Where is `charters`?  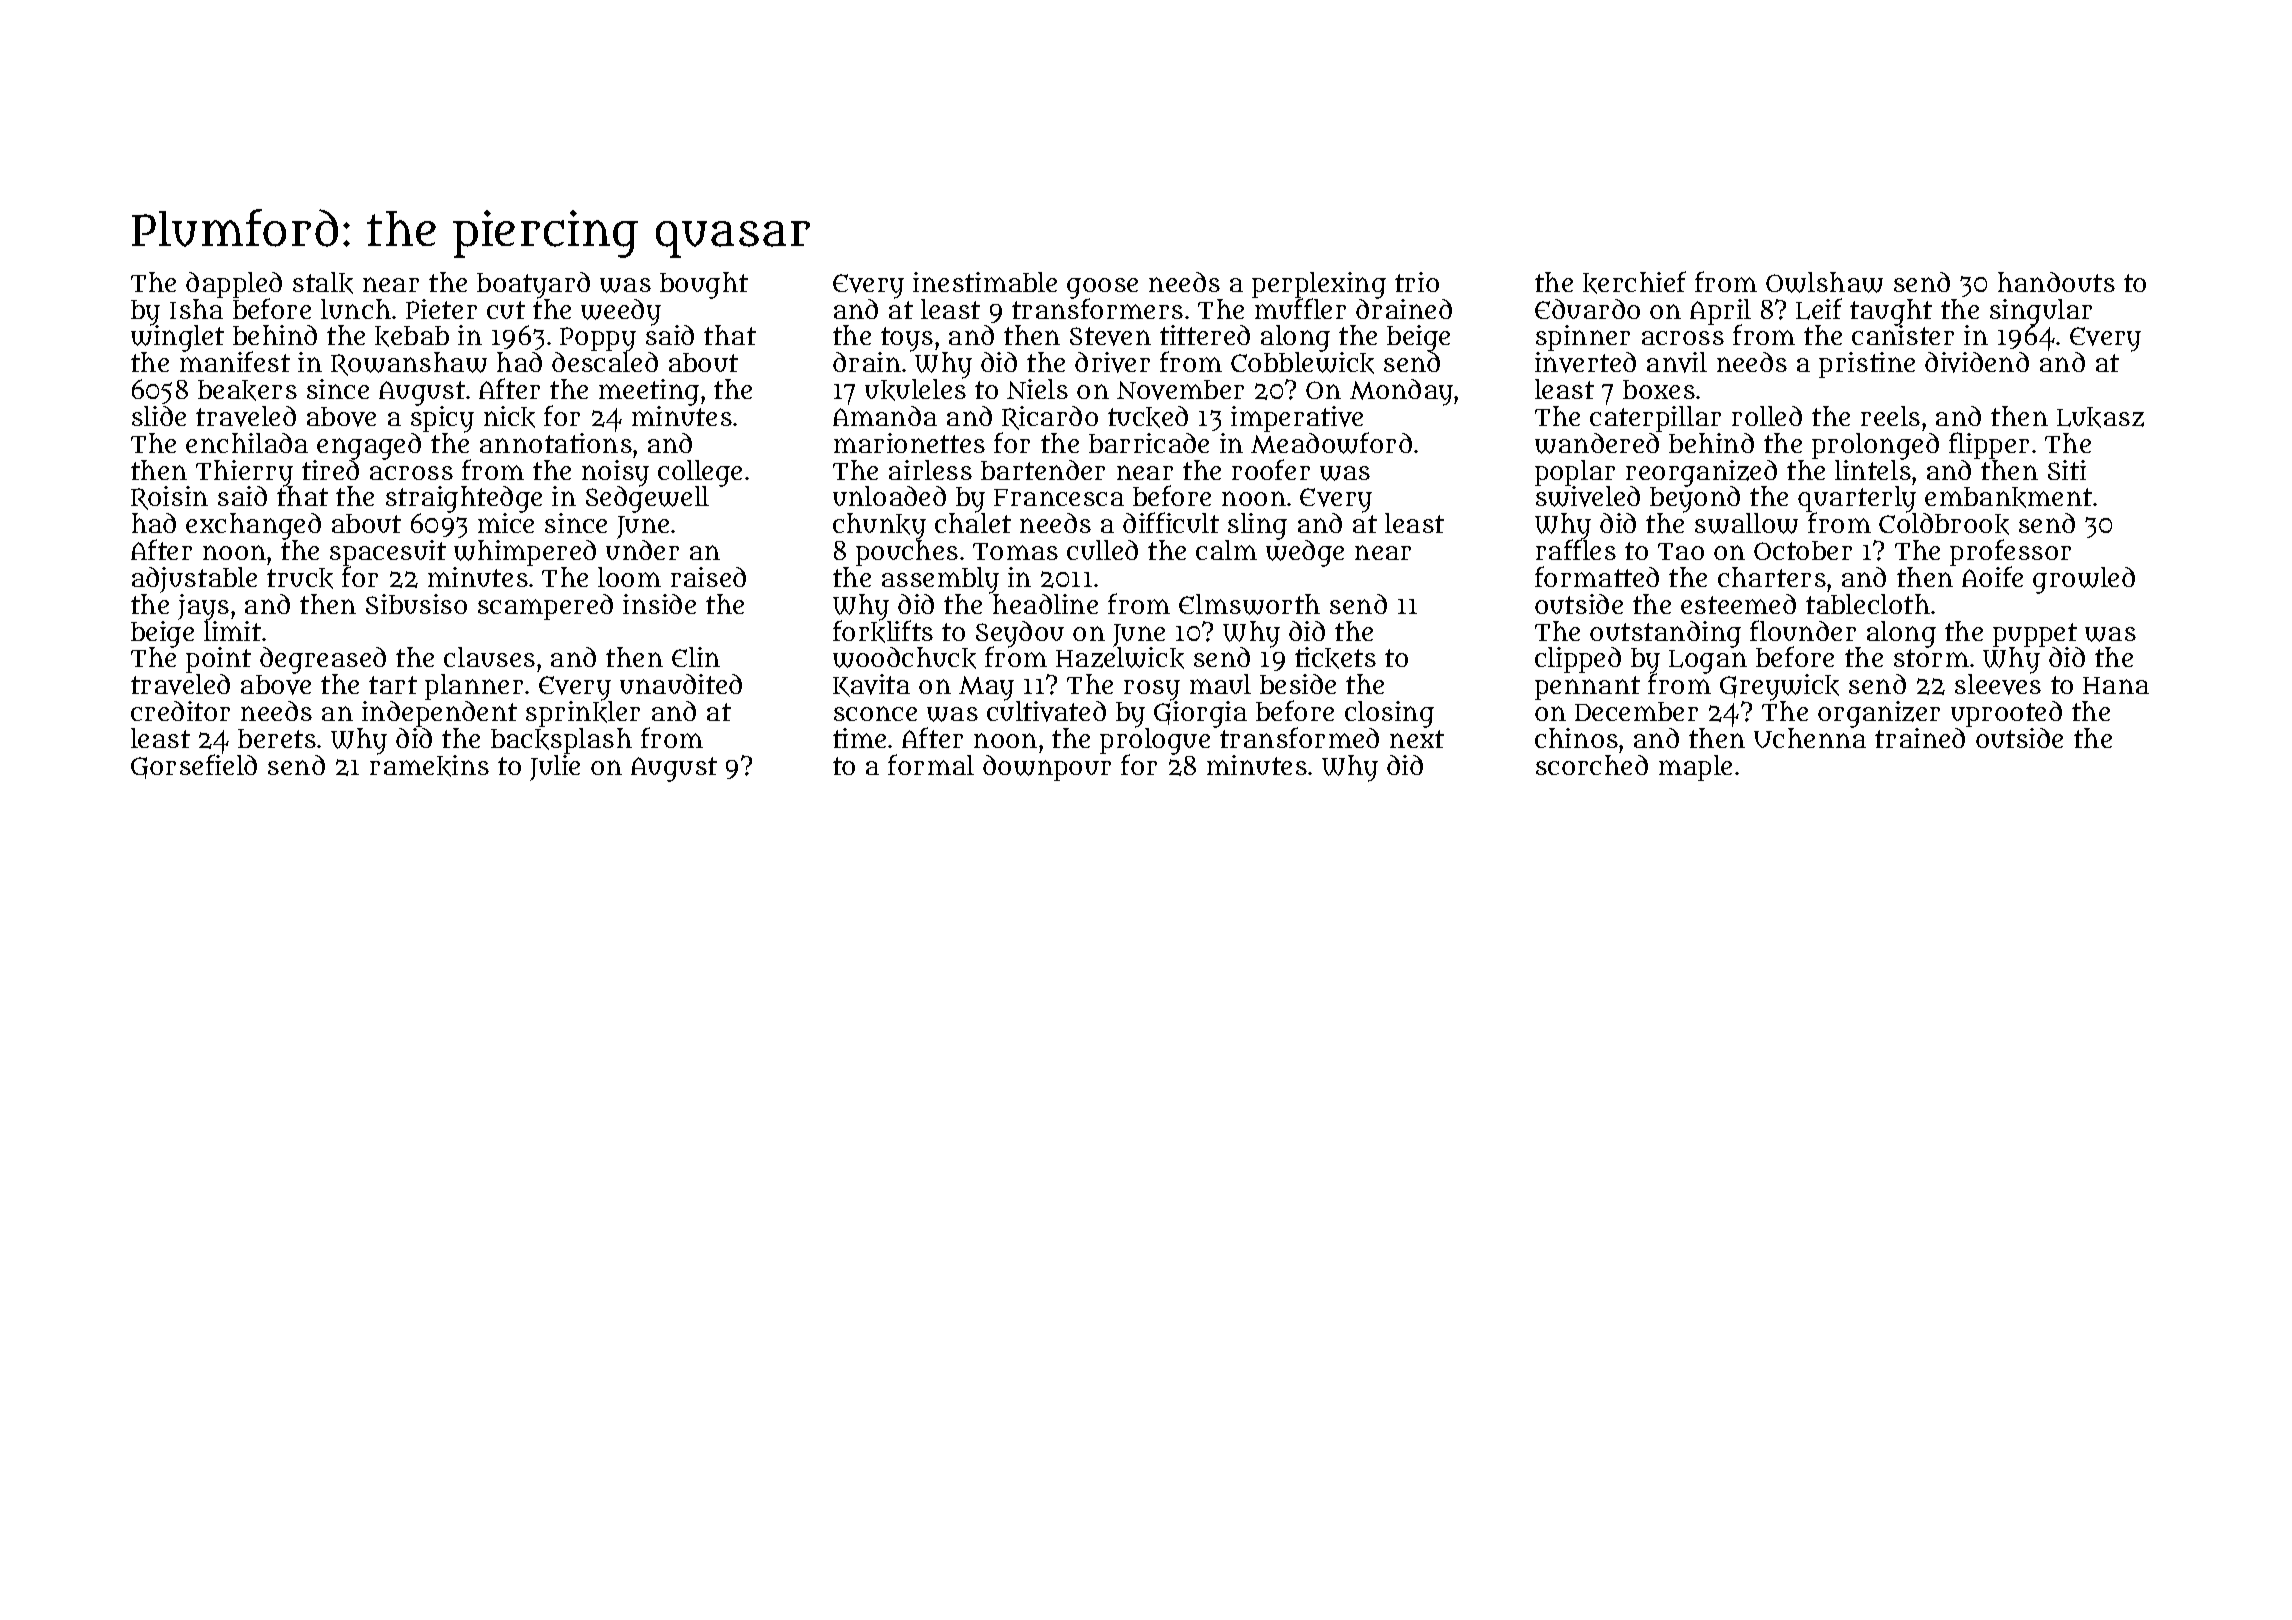
charters is located at coordinates (1772, 577).
